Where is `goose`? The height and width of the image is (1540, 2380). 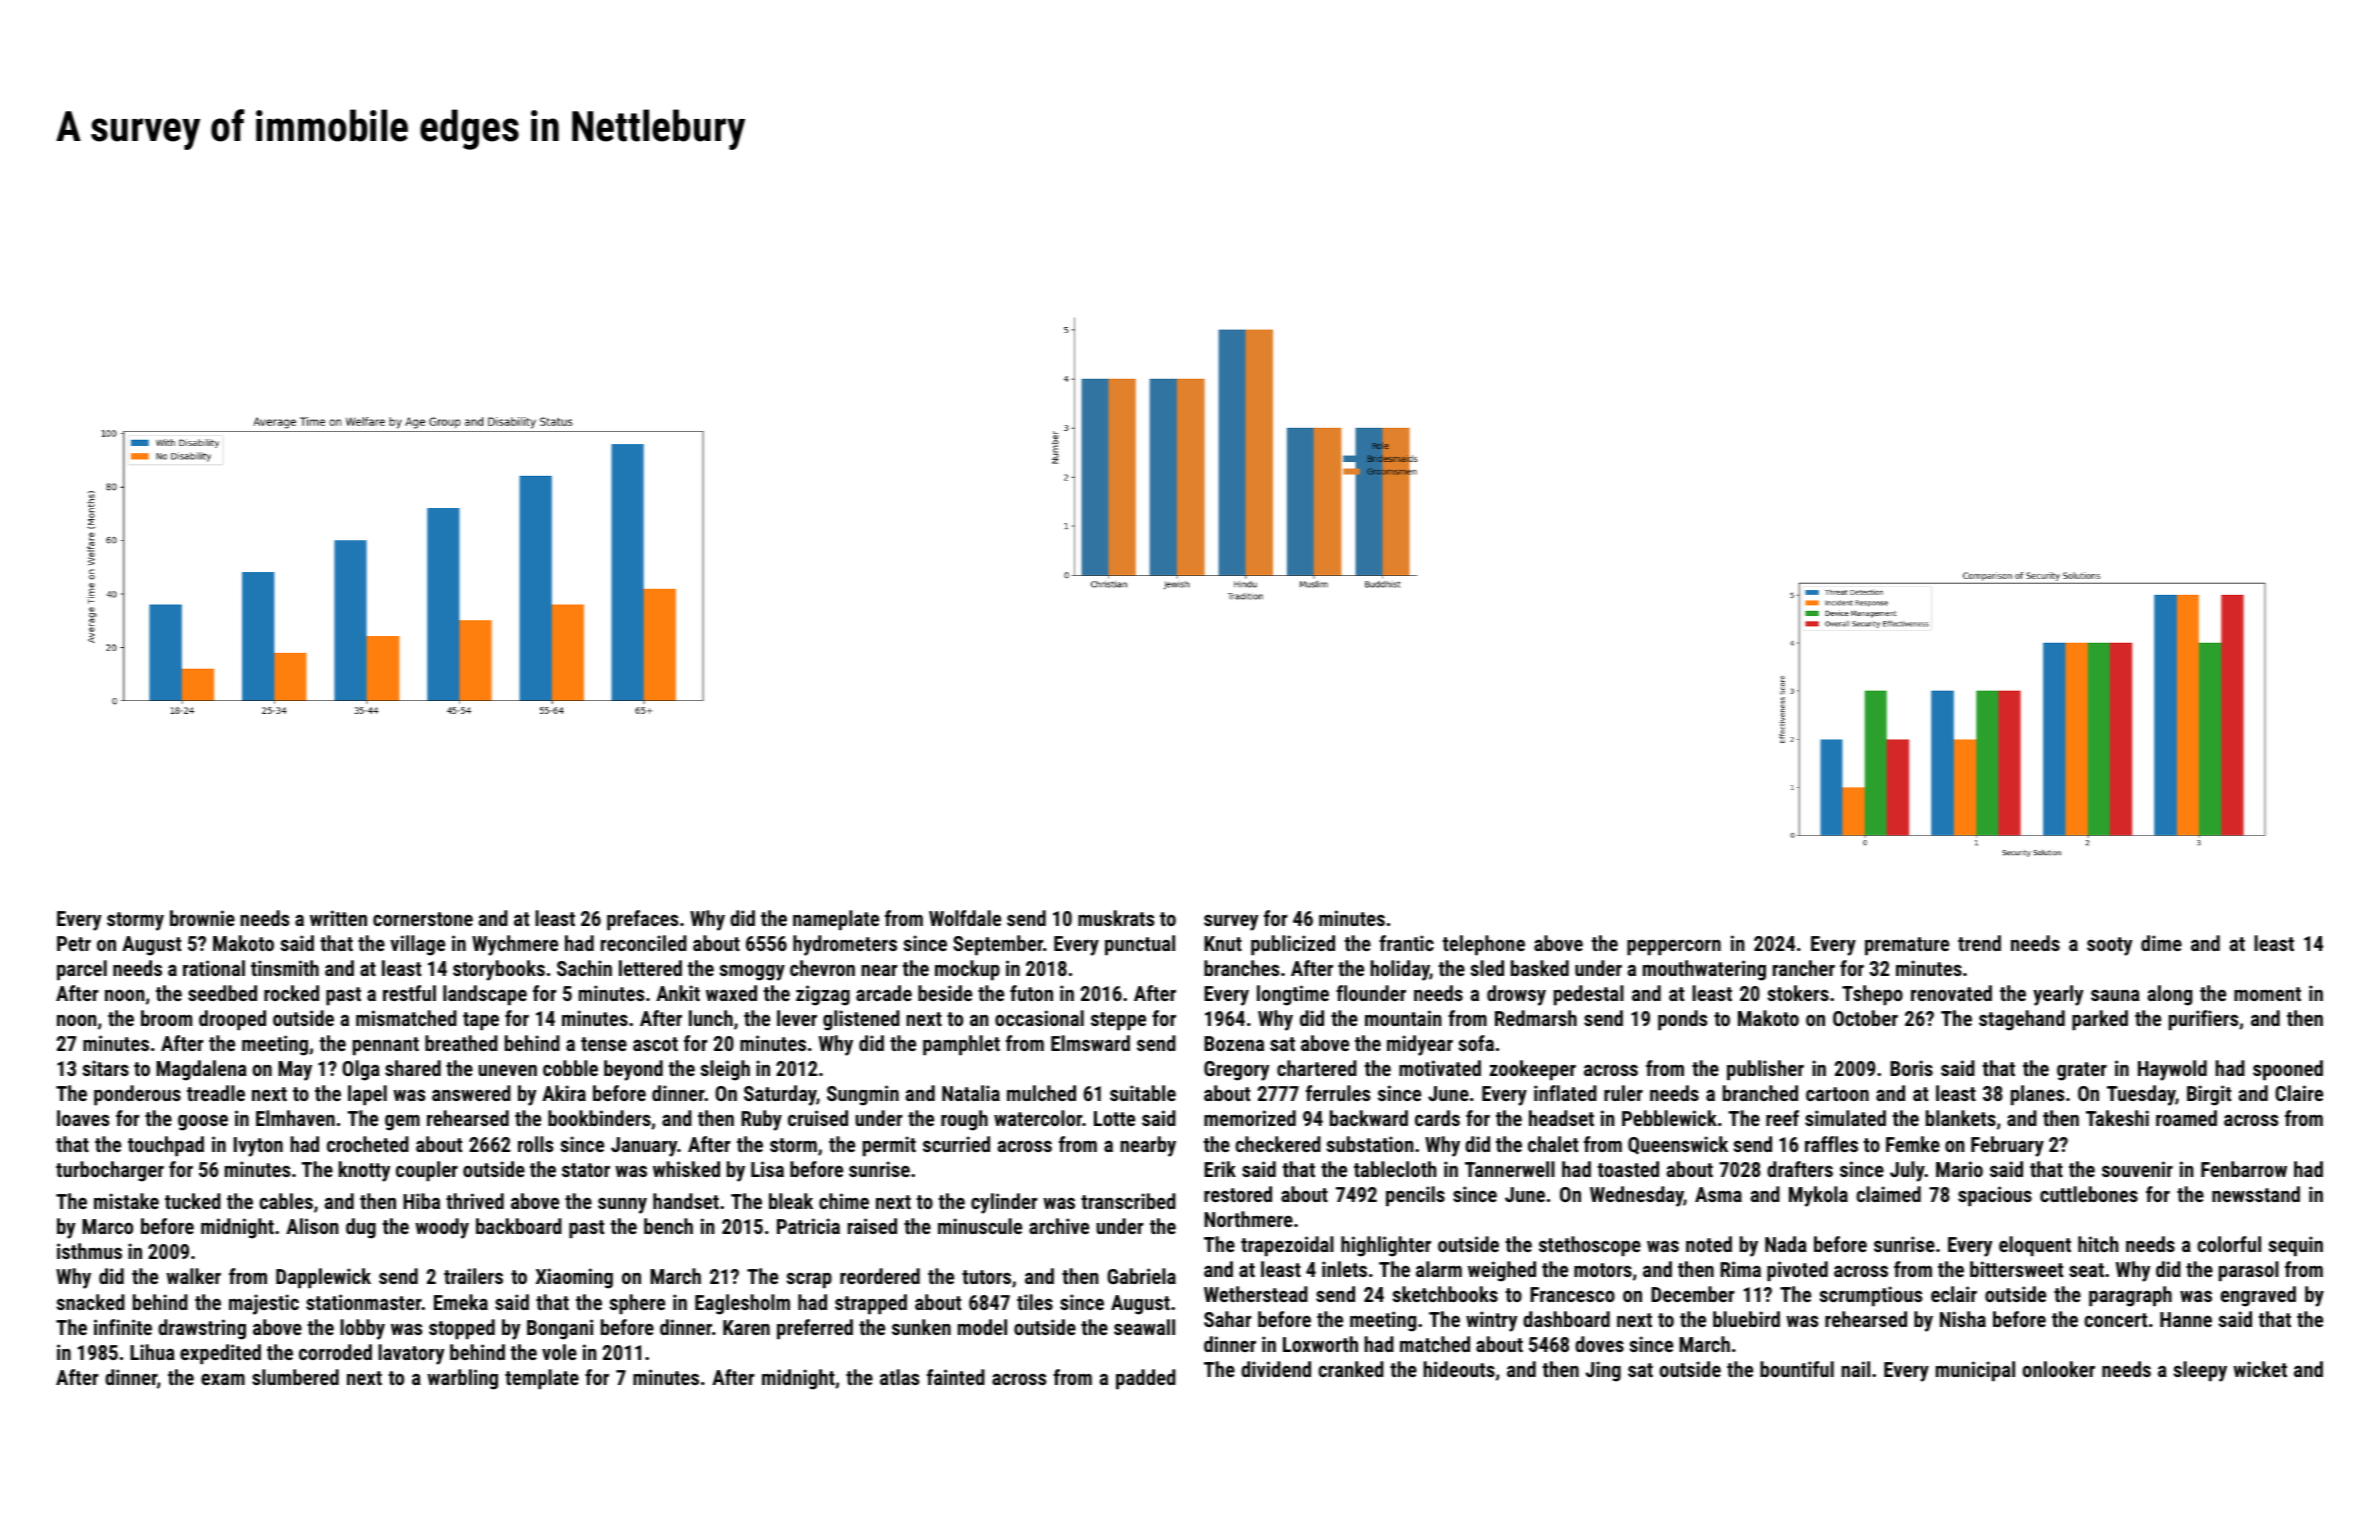
goose is located at coordinates (203, 1123).
